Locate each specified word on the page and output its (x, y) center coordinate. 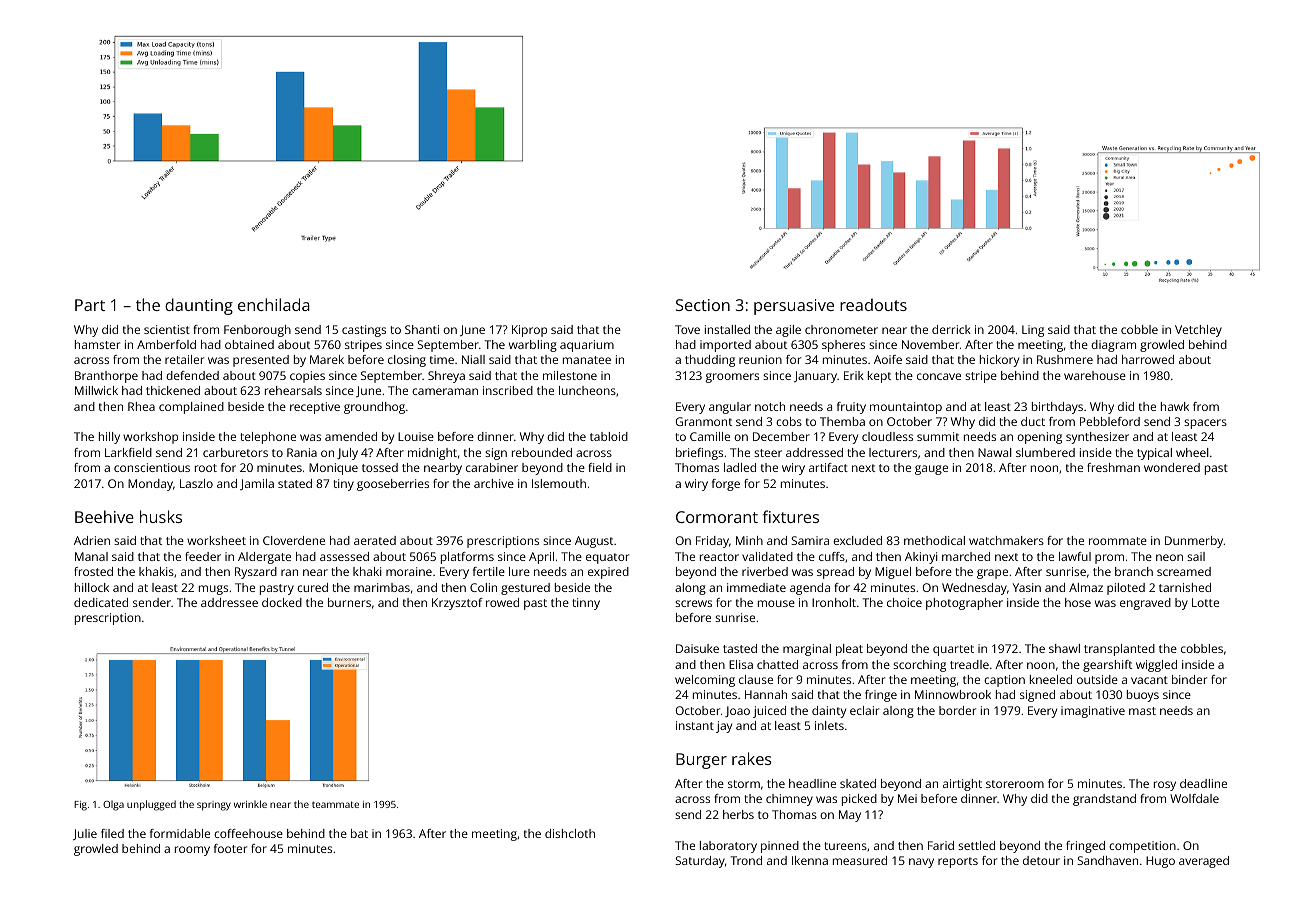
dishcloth (570, 833)
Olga (113, 806)
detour (1041, 860)
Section (703, 305)
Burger (701, 761)
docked (282, 602)
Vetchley (1198, 331)
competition (1142, 847)
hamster (97, 344)
